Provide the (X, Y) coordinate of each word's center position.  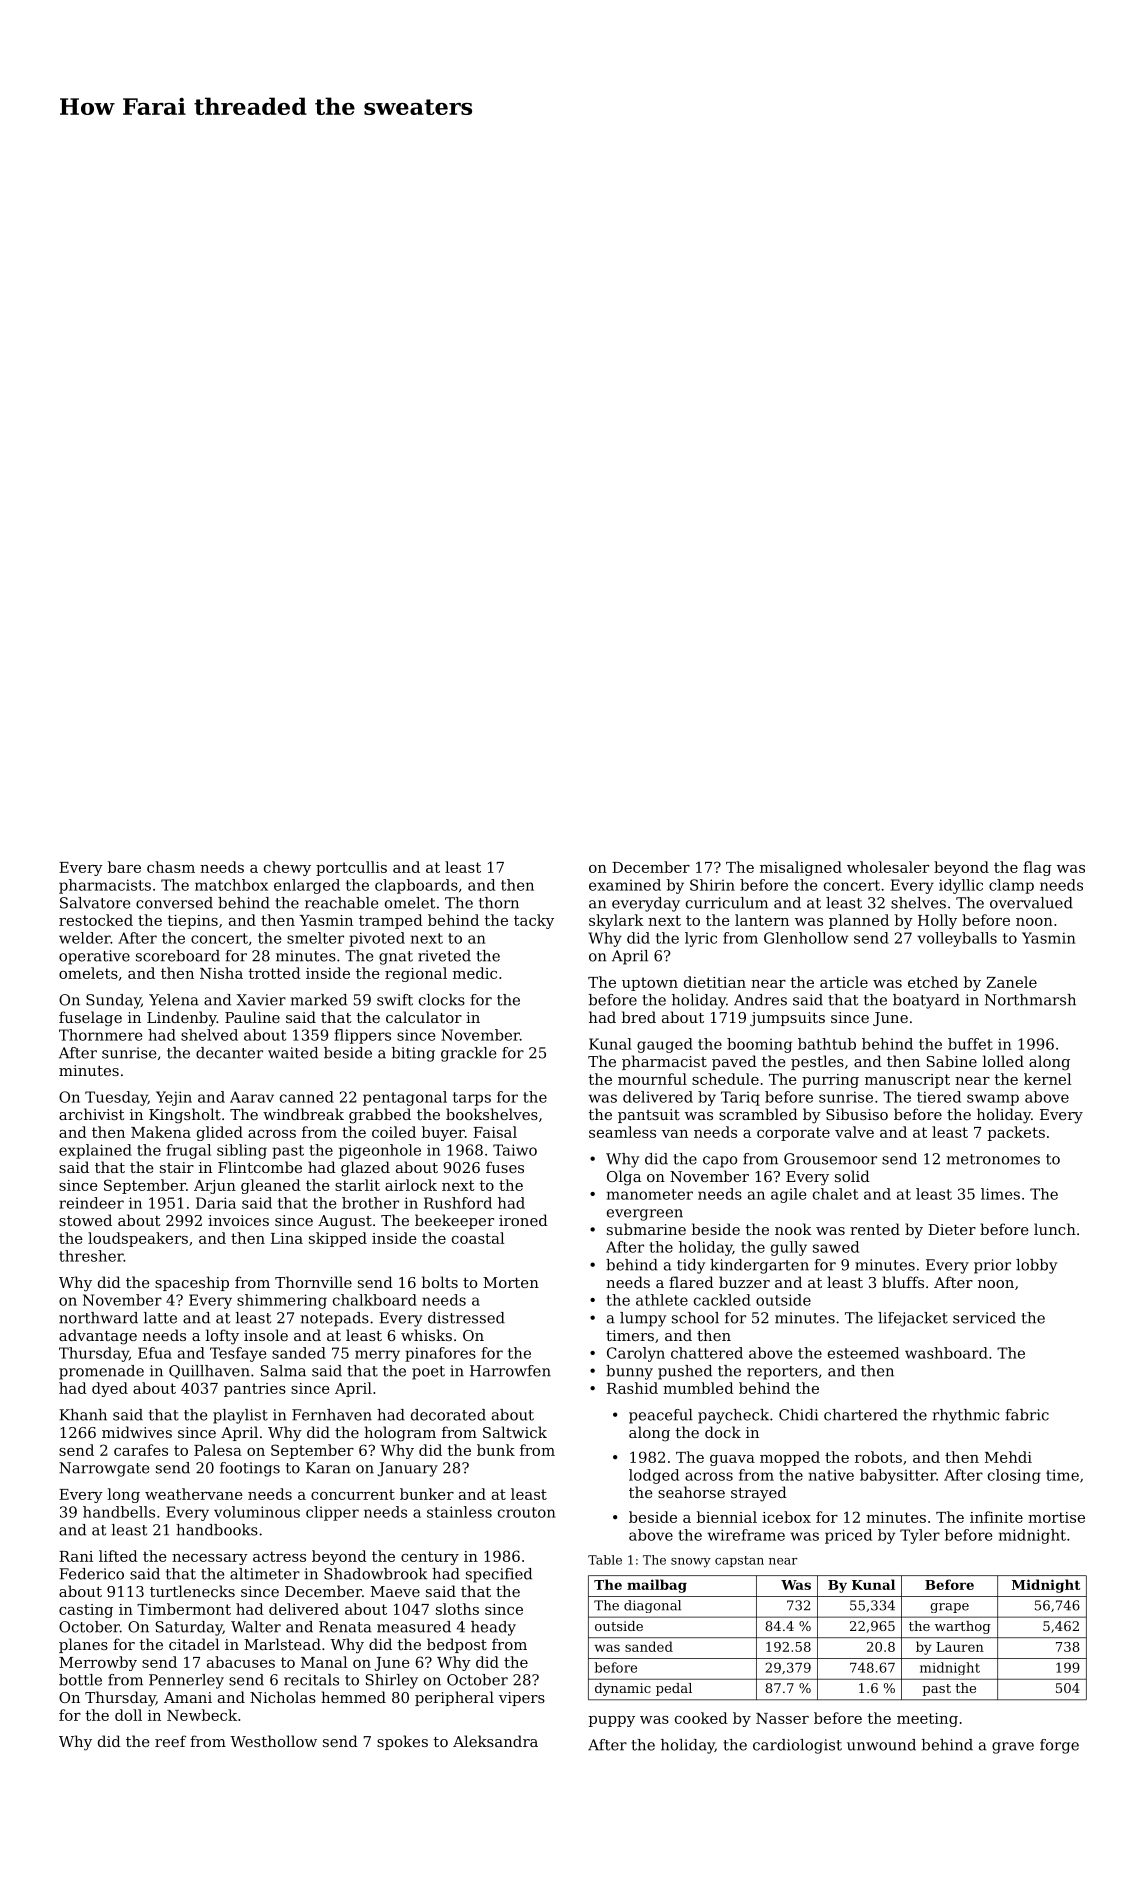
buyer (443, 1133)
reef (170, 1741)
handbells (119, 1512)
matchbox (231, 885)
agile (788, 1195)
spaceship (192, 1283)
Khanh (83, 1415)
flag (1037, 868)
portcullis (351, 868)
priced (848, 1536)
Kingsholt (185, 1116)
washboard (946, 1353)
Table (605, 1560)
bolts (440, 1282)
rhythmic (966, 1416)
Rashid (632, 1388)
